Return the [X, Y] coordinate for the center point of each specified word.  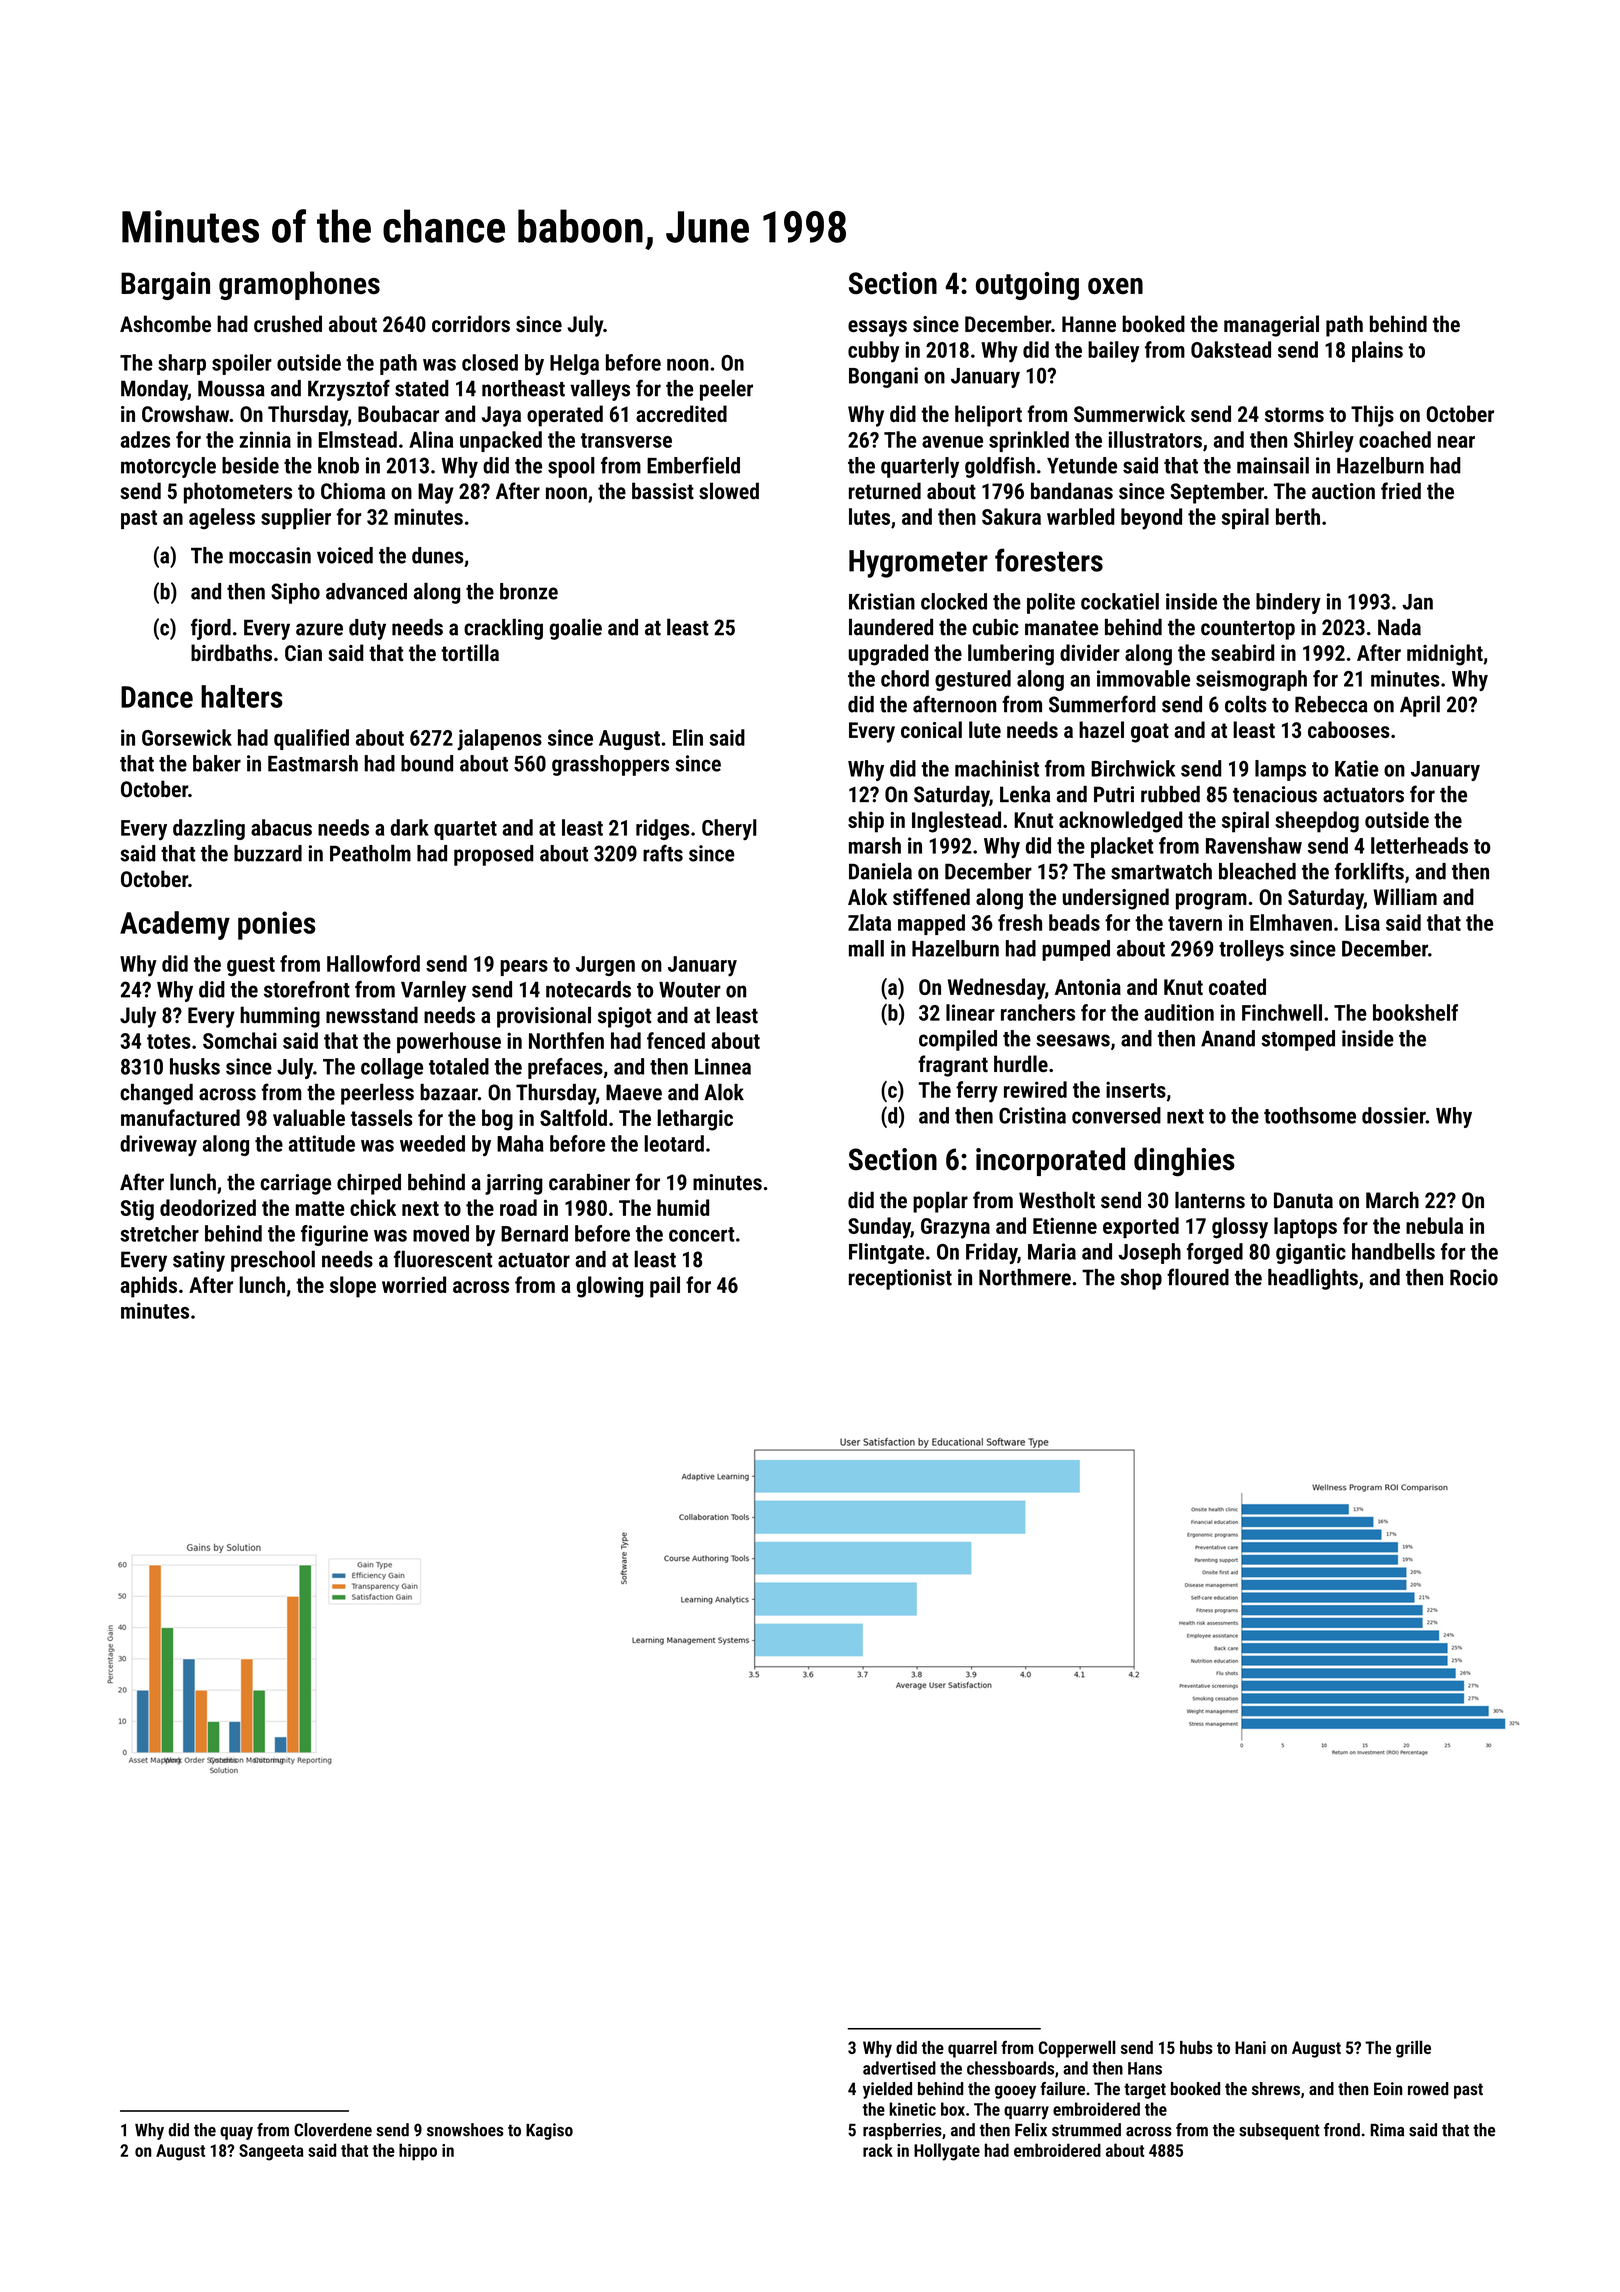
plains [1377, 351]
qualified [311, 739]
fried [1401, 491]
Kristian [882, 601]
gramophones [299, 285]
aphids [148, 1287]
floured [1198, 1277]
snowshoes [465, 2130]
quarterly [920, 467]
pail [665, 1287]
